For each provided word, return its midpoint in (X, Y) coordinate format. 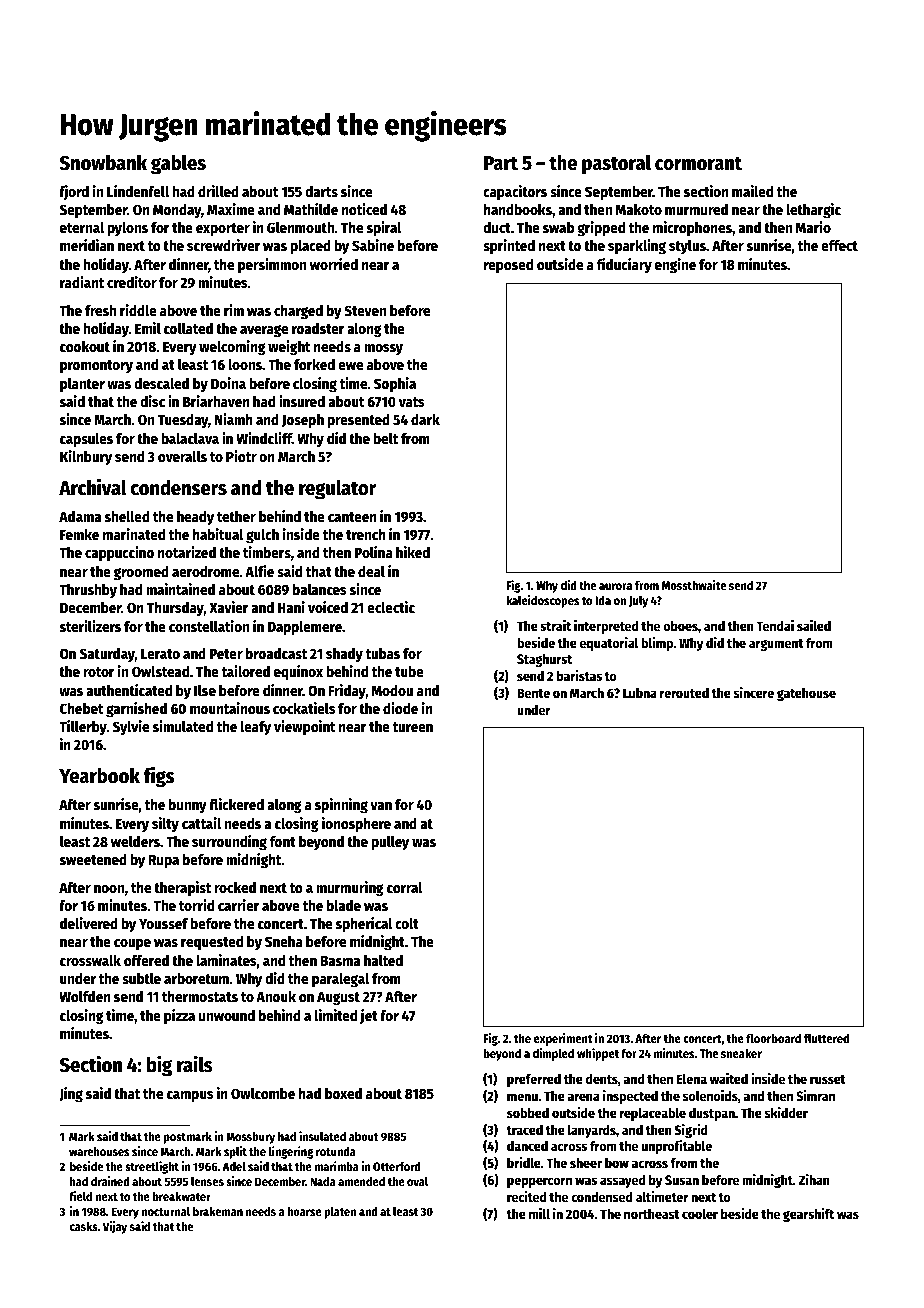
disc (152, 401)
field (80, 1196)
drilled (218, 191)
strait (555, 625)
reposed (508, 266)
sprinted (509, 246)
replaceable (653, 1114)
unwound (227, 1015)
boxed (343, 1093)
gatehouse (806, 694)
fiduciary (624, 265)
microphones (692, 228)
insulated (322, 1136)
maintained (180, 589)
